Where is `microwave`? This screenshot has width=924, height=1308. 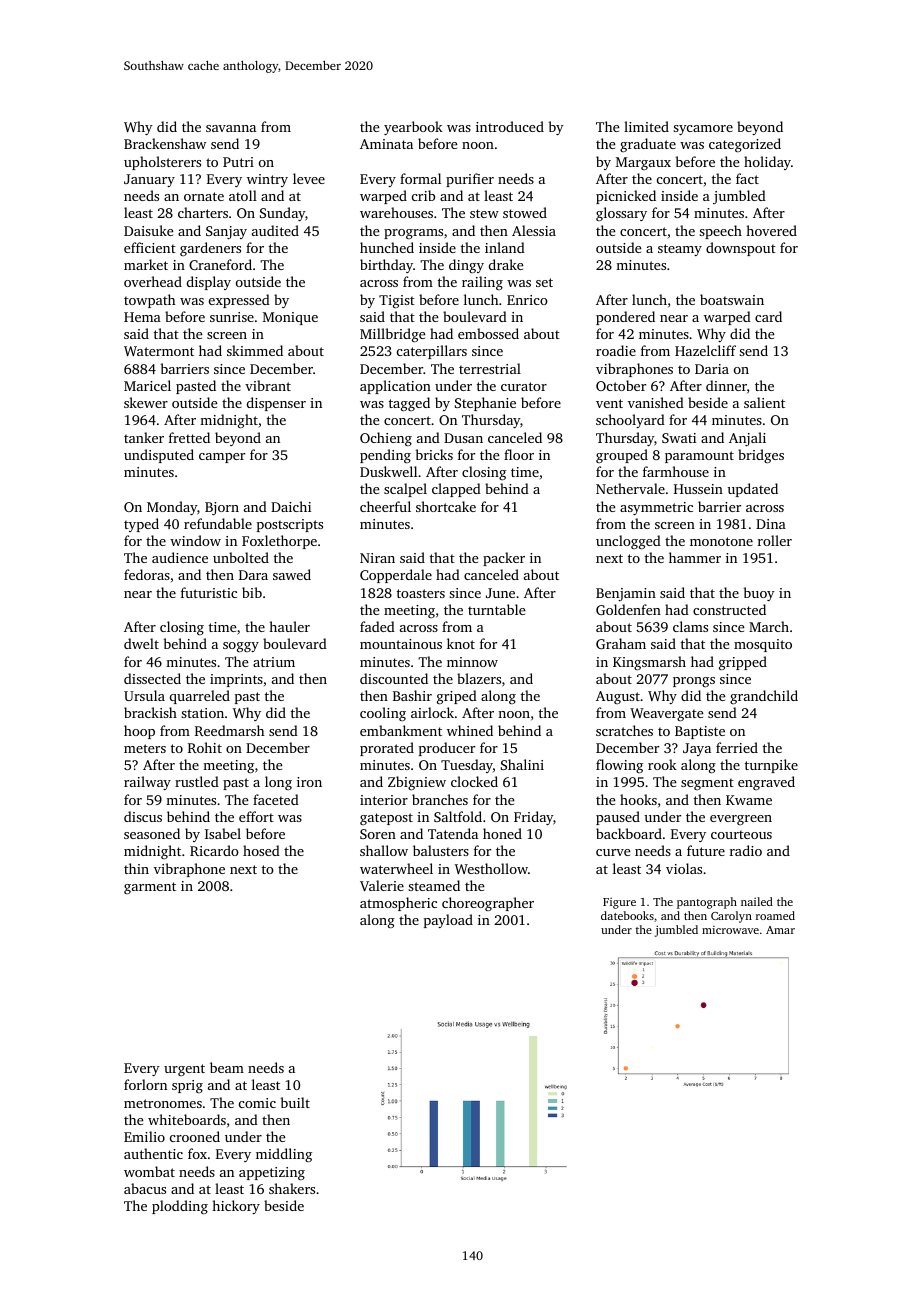 microwave is located at coordinates (730, 930).
